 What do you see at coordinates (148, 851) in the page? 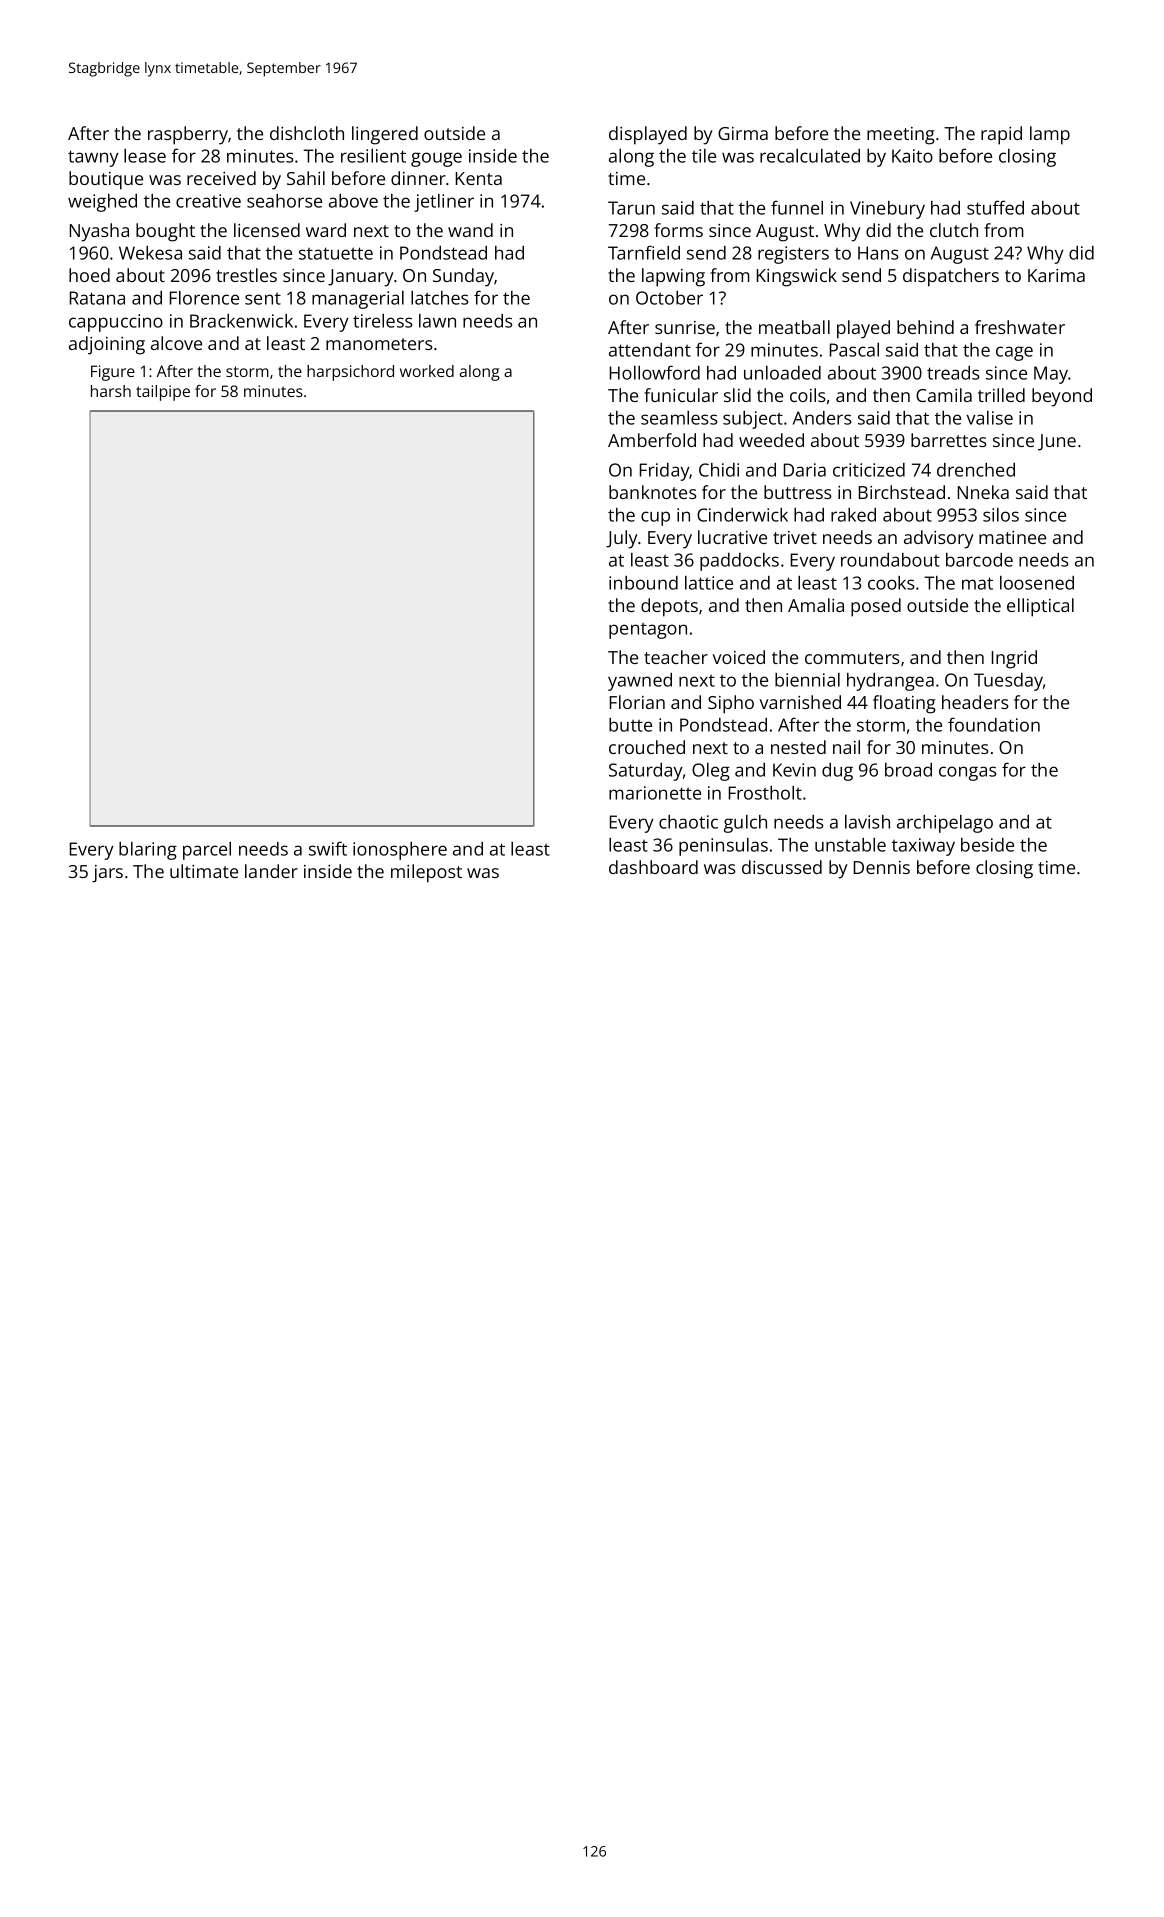
I see `blaring` at bounding box center [148, 851].
